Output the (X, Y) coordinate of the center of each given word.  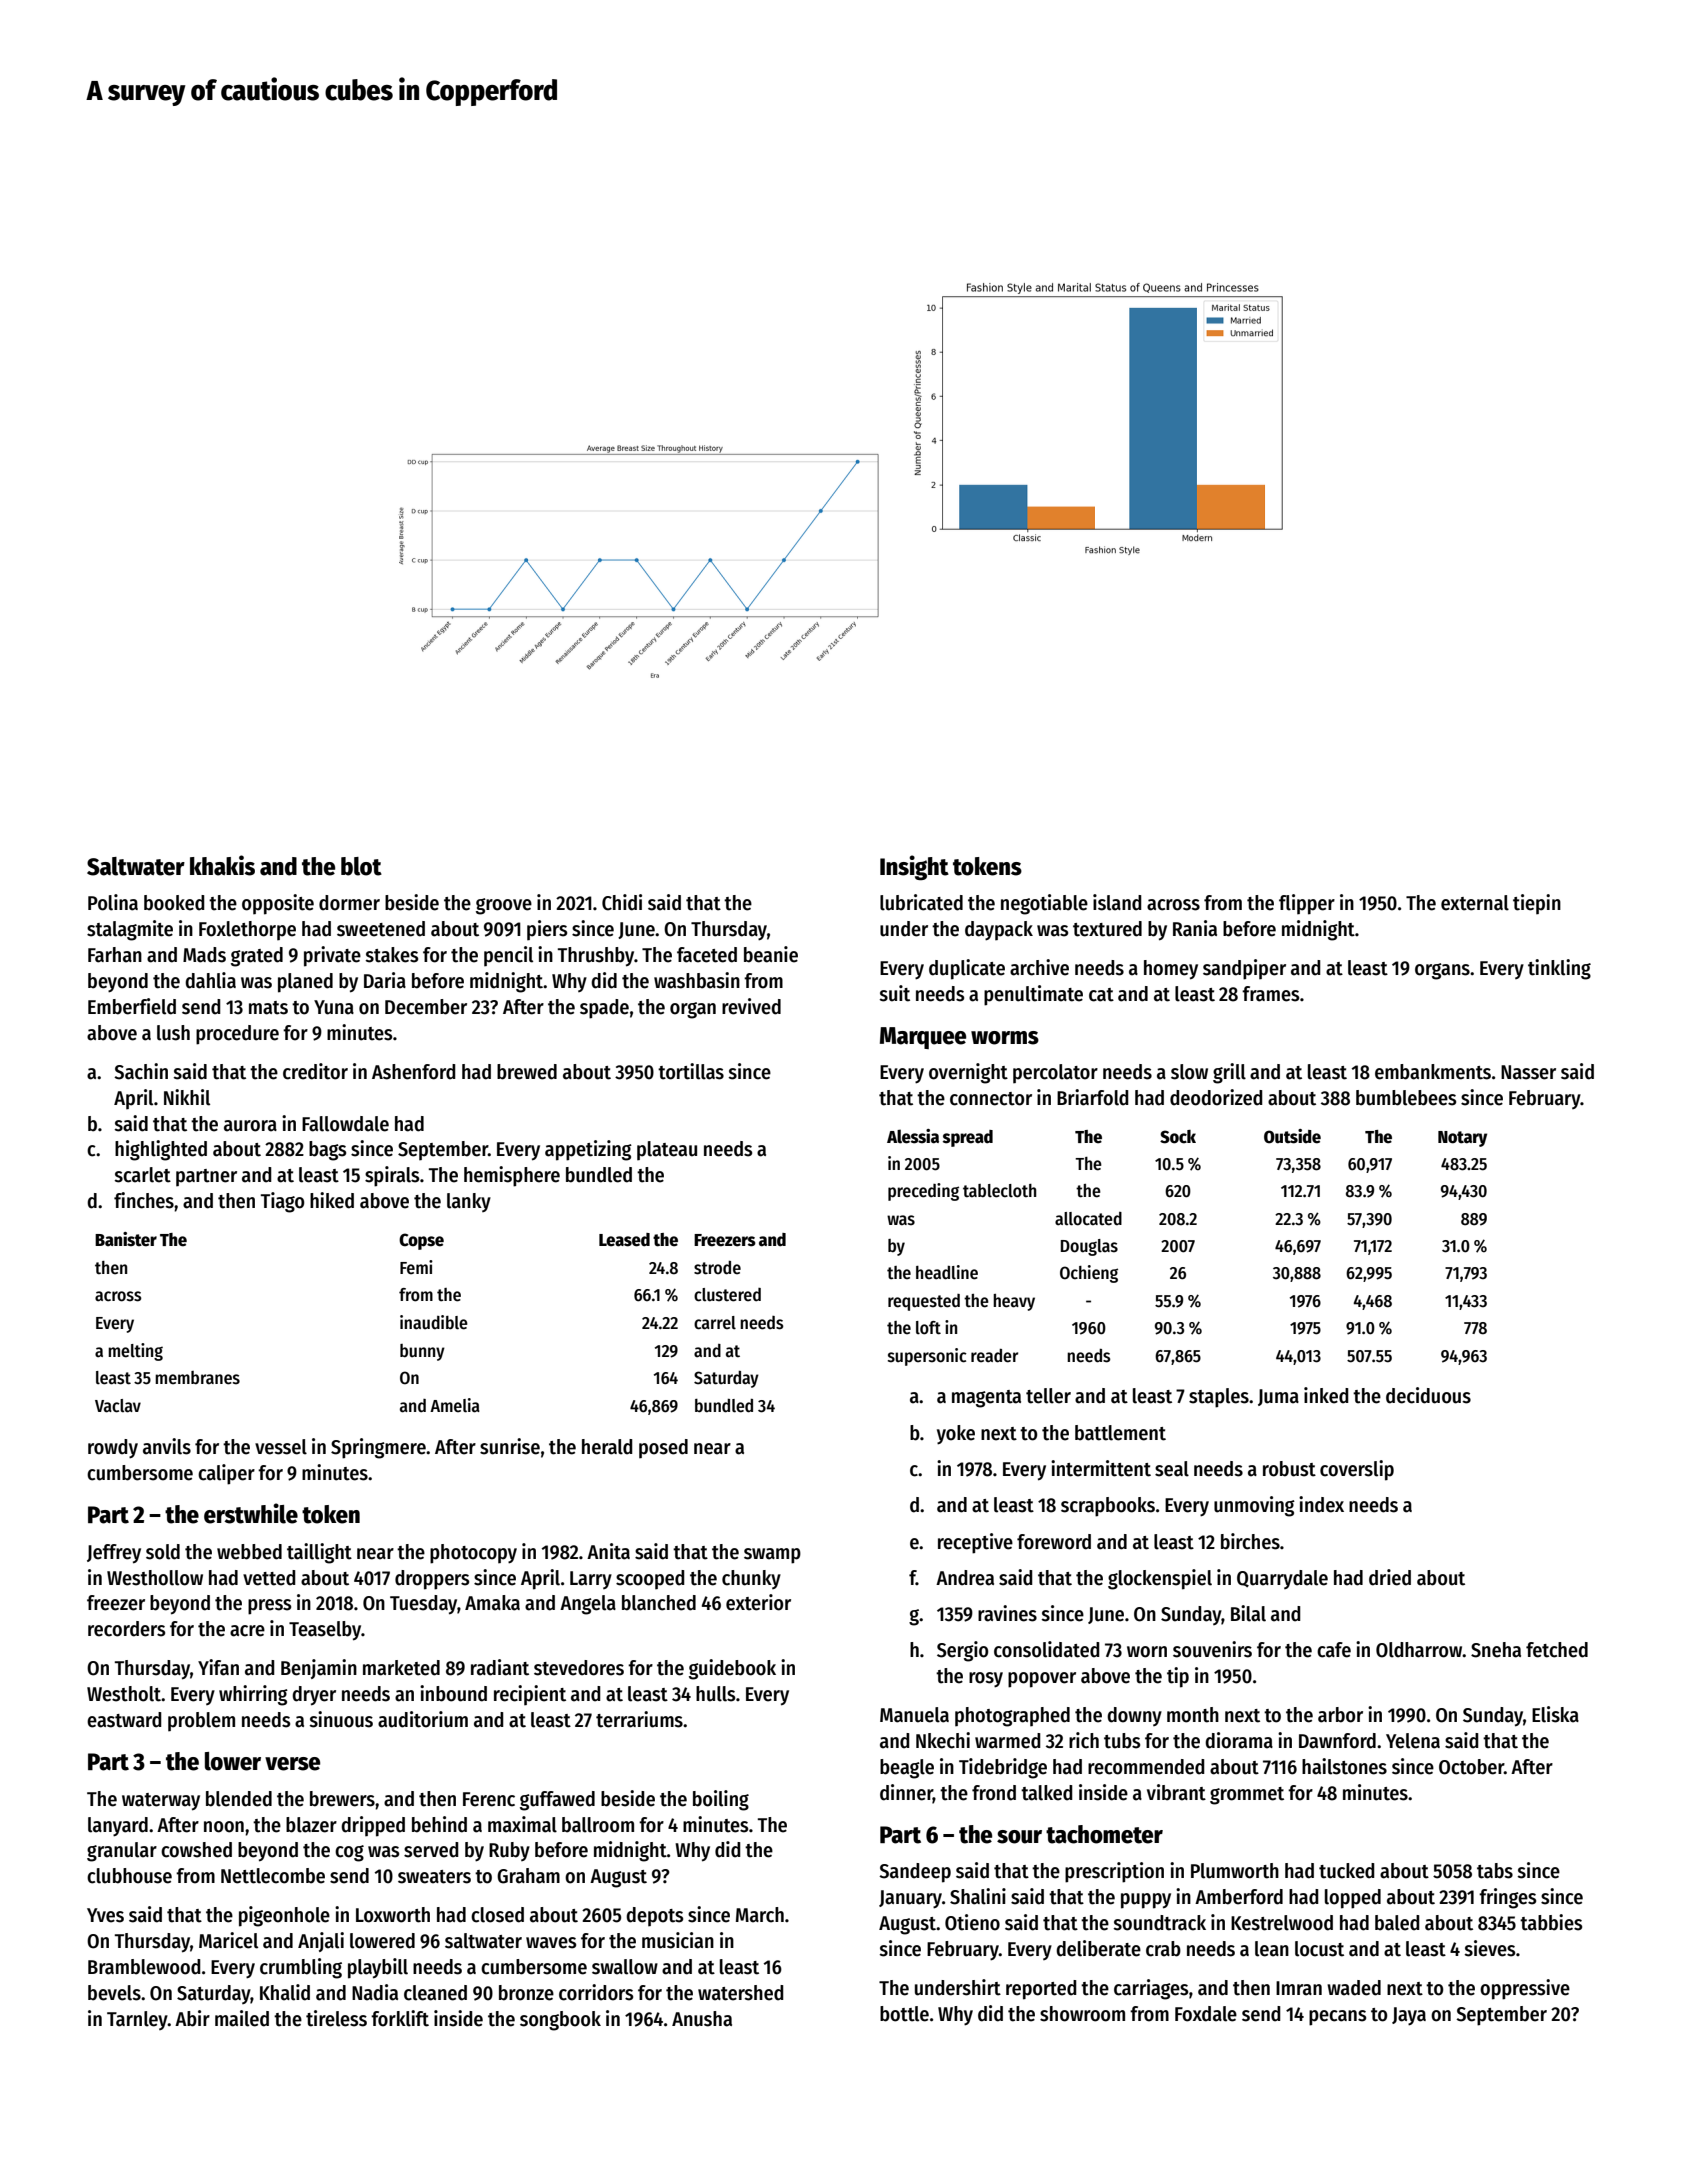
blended (239, 1799)
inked (1326, 1395)
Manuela (914, 1715)
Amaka (492, 1603)
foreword (1054, 1542)
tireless (336, 2018)
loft (928, 1328)
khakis (222, 865)
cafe (1334, 1650)
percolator (1055, 1074)
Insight (914, 868)
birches (1250, 1541)
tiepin (1537, 904)
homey (1171, 970)
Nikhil (187, 1097)
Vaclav (118, 1406)
